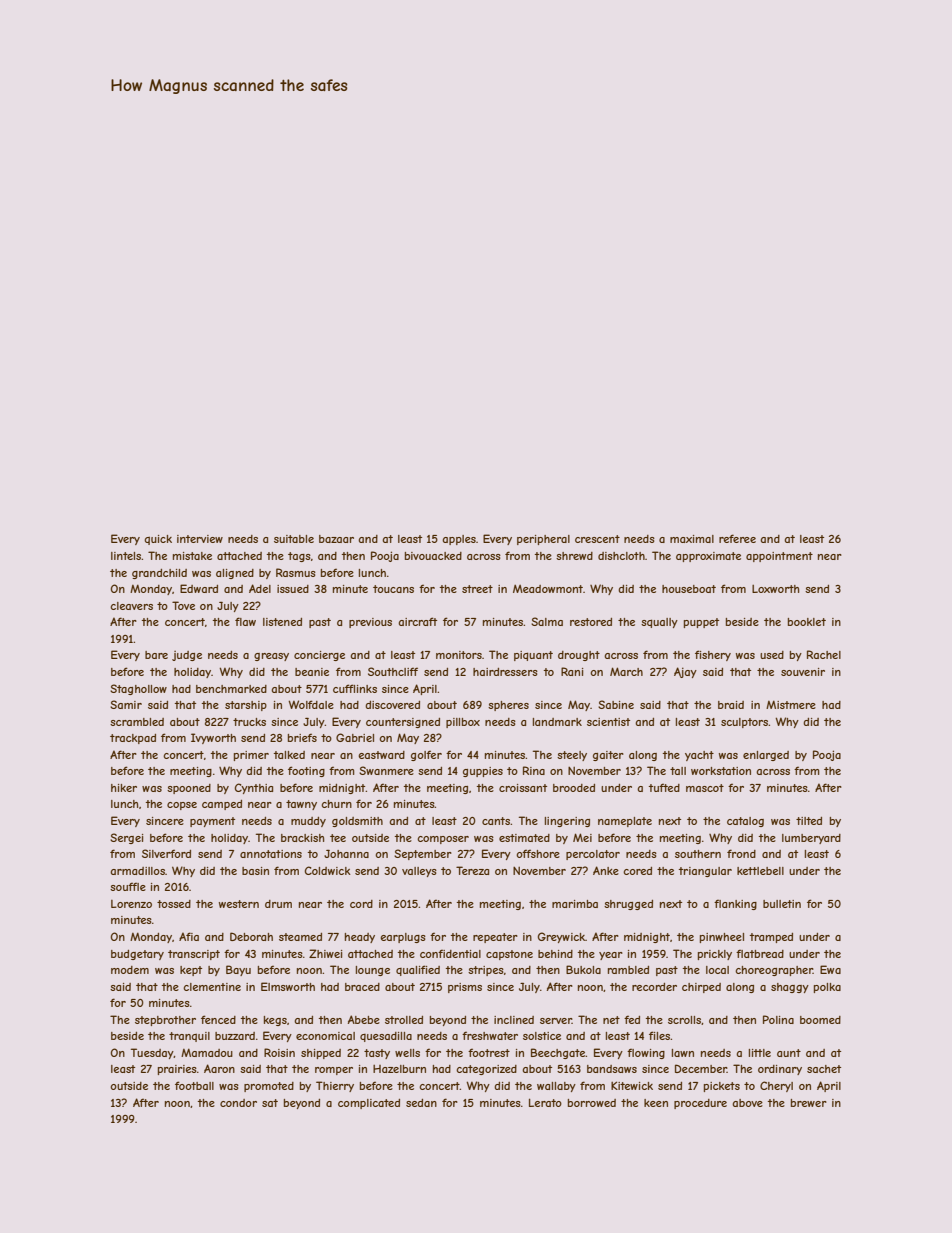 The image size is (952, 1233). I want to click on condor, so click(238, 1103).
